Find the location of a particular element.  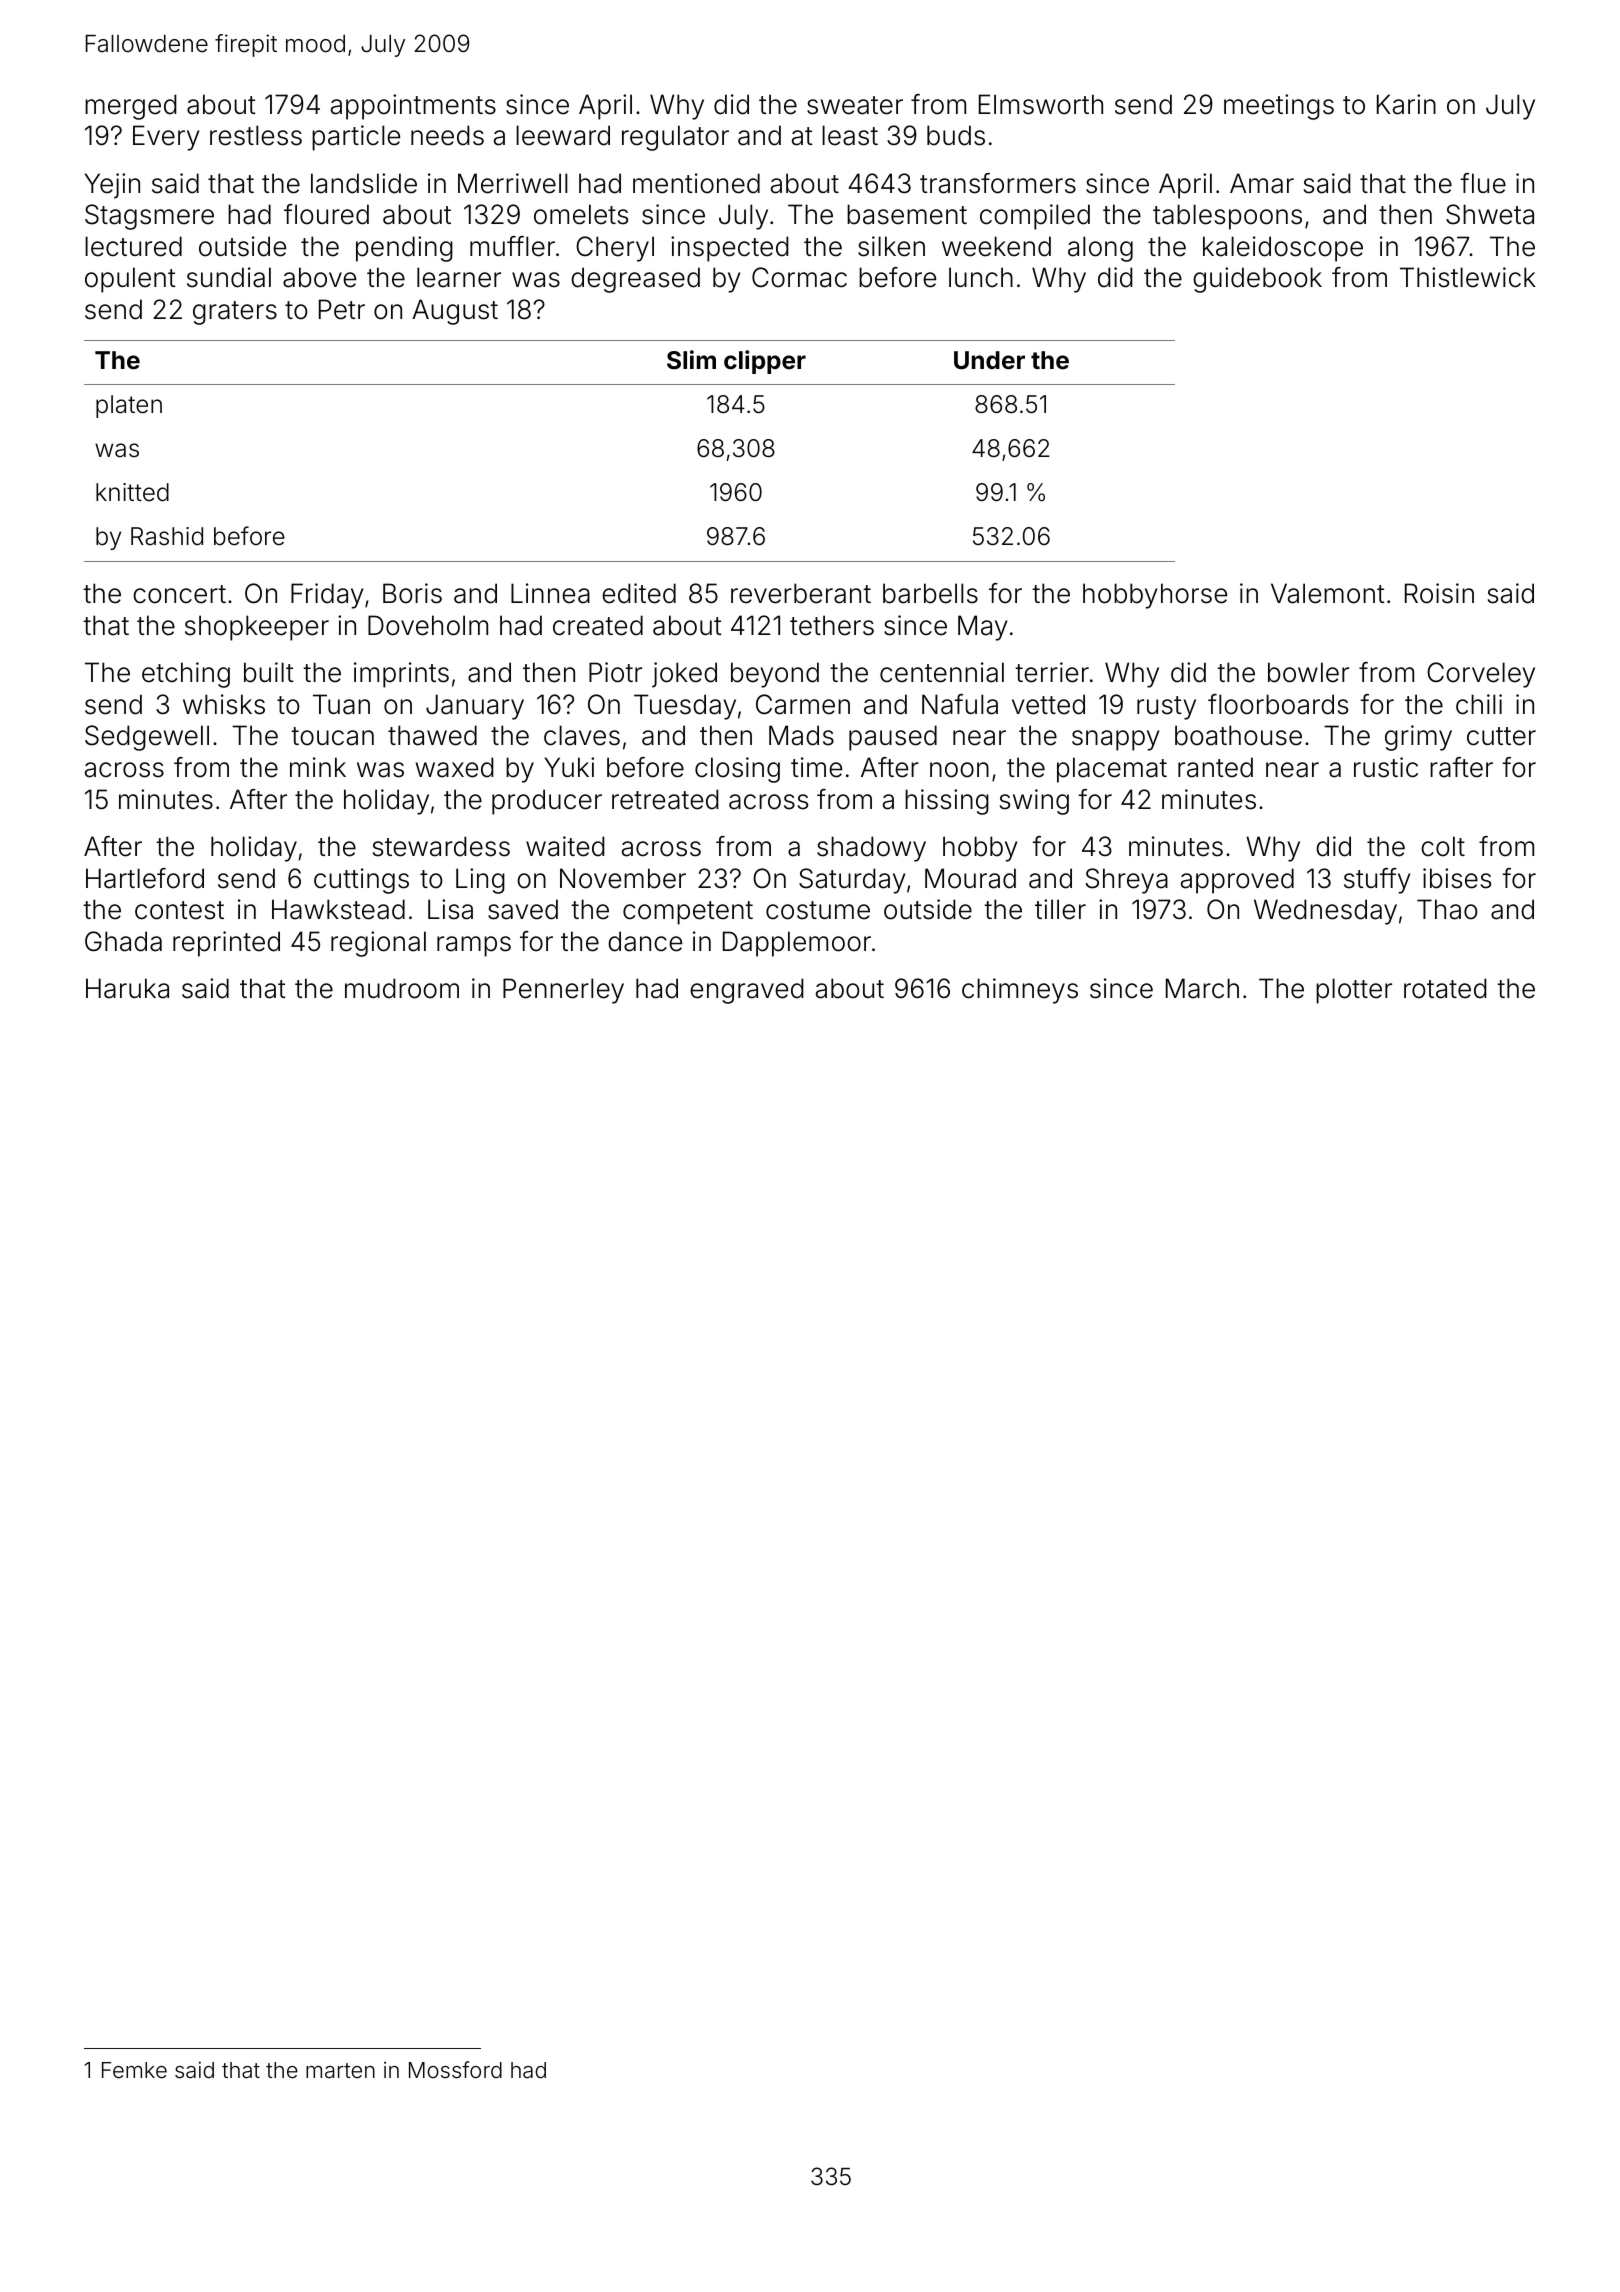

rotated is located at coordinates (1445, 988).
